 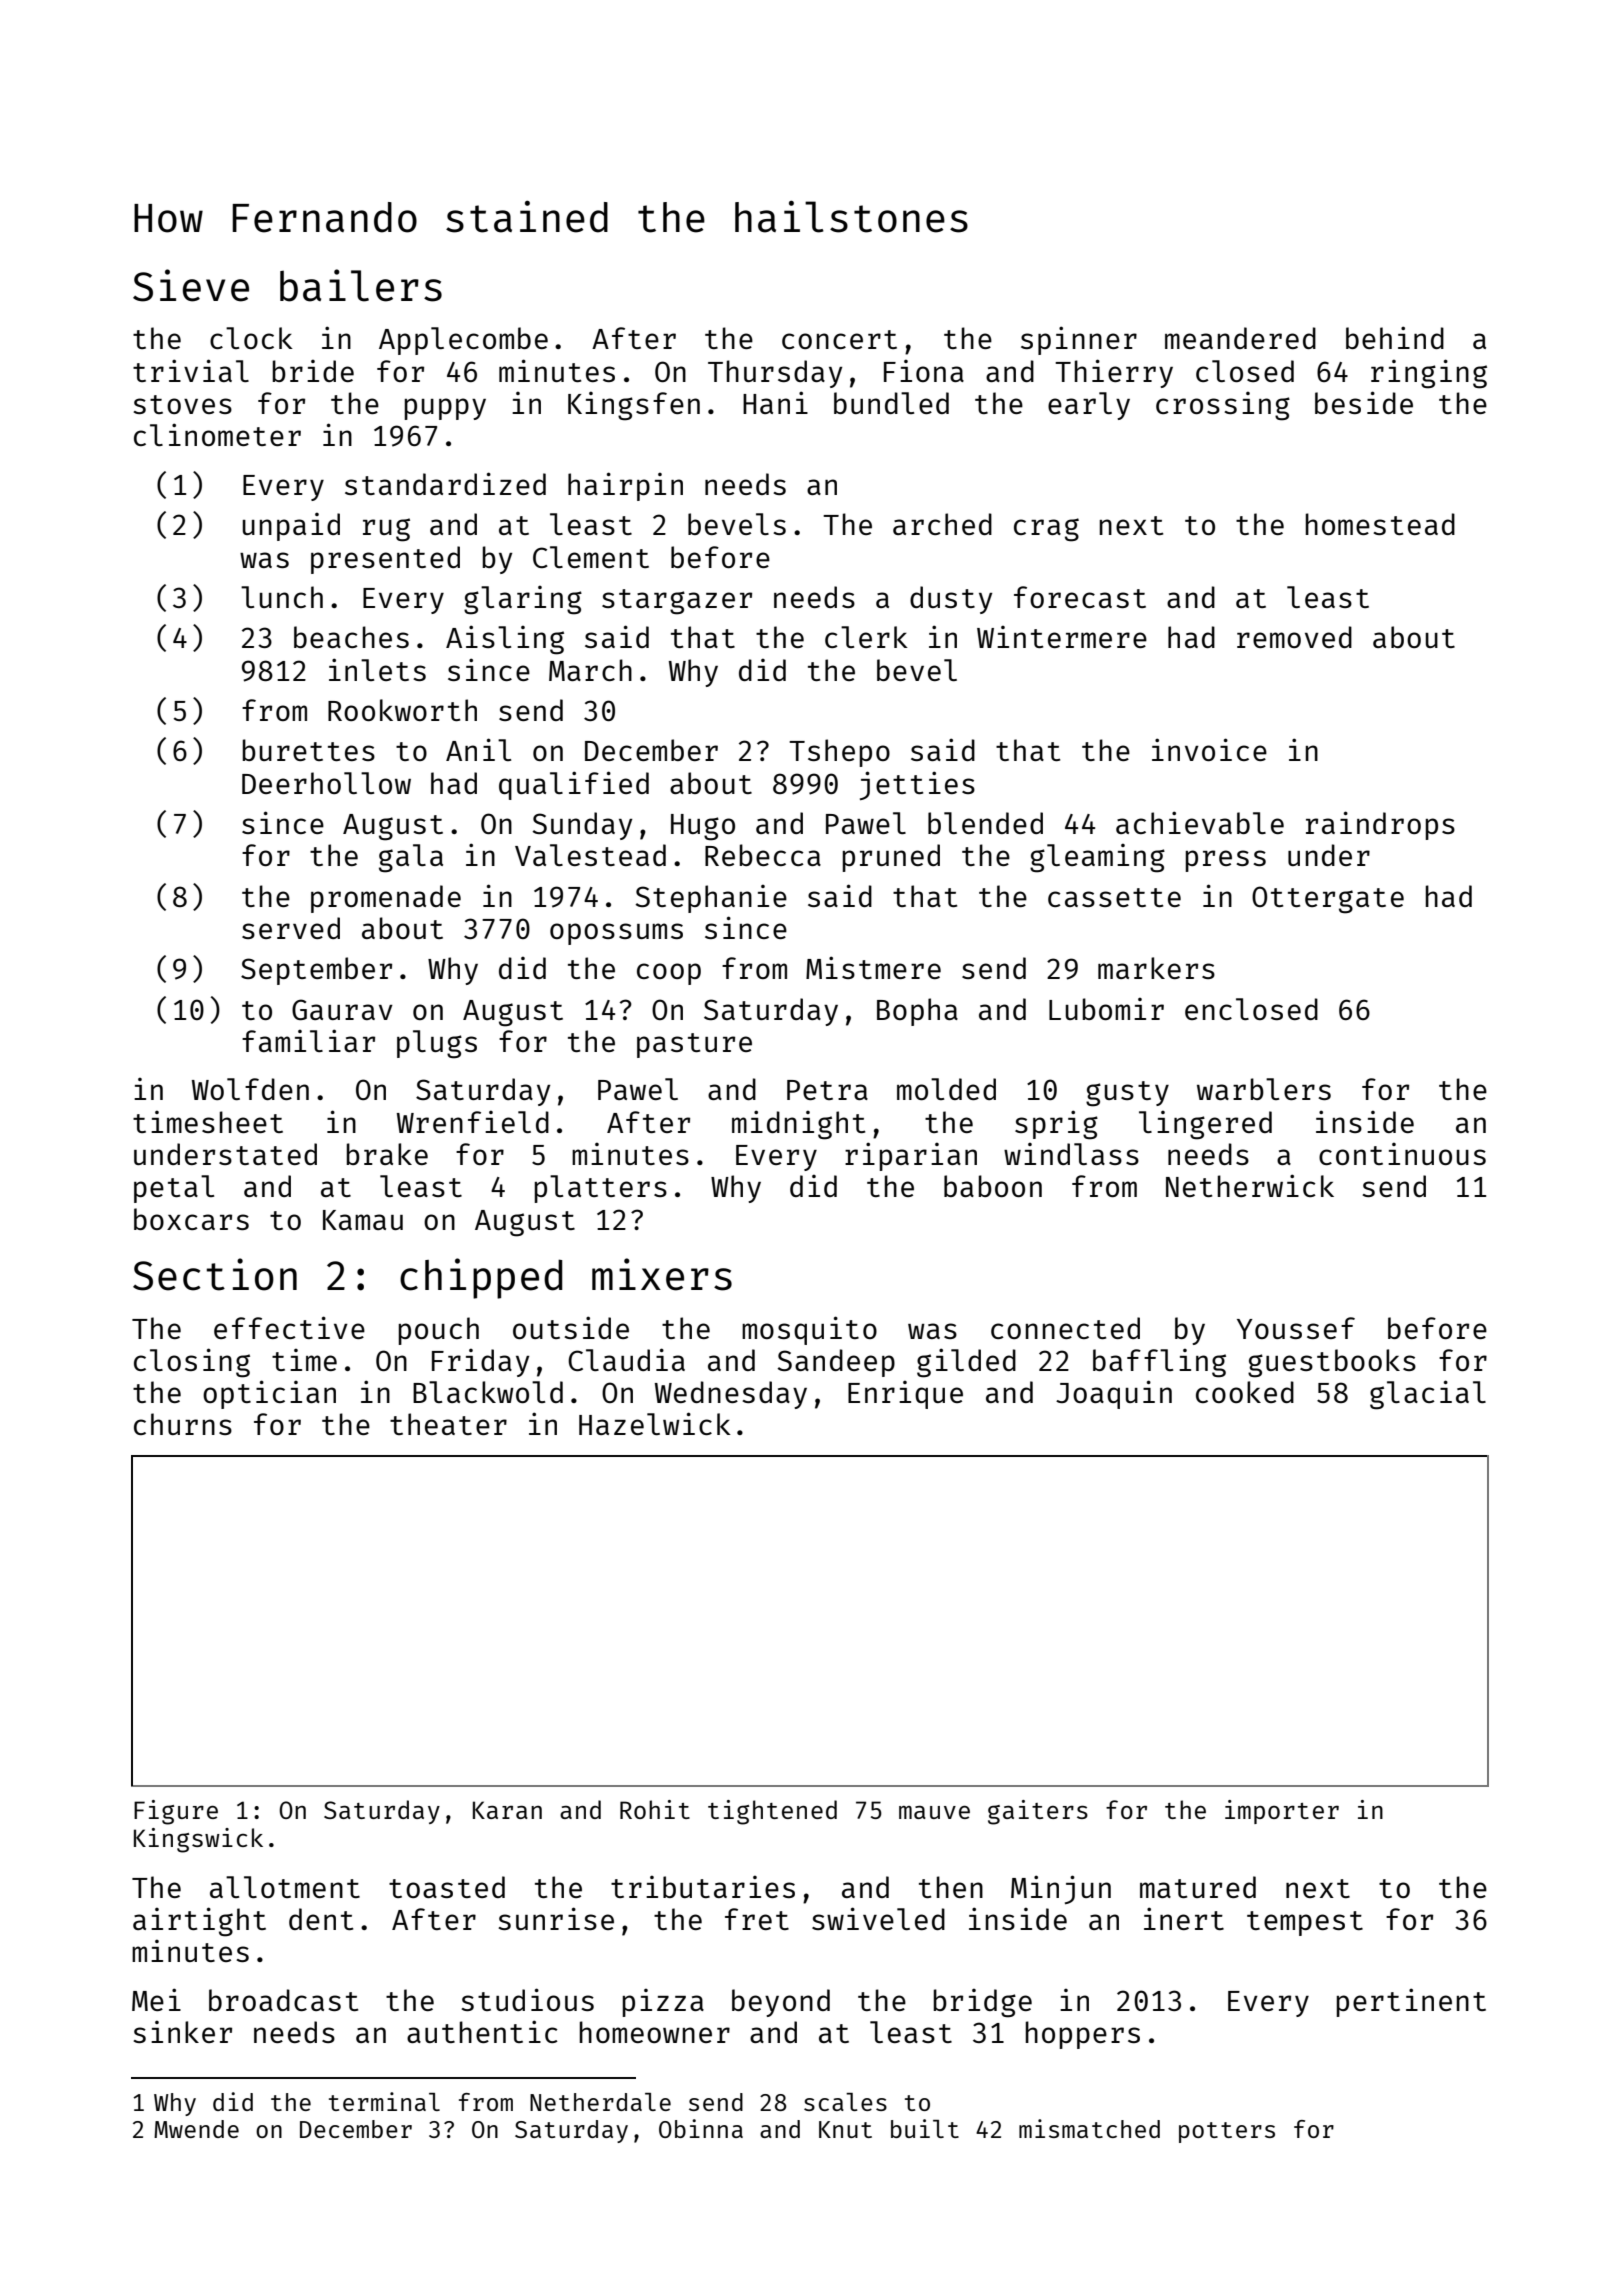 I want to click on removed, so click(x=1294, y=637).
